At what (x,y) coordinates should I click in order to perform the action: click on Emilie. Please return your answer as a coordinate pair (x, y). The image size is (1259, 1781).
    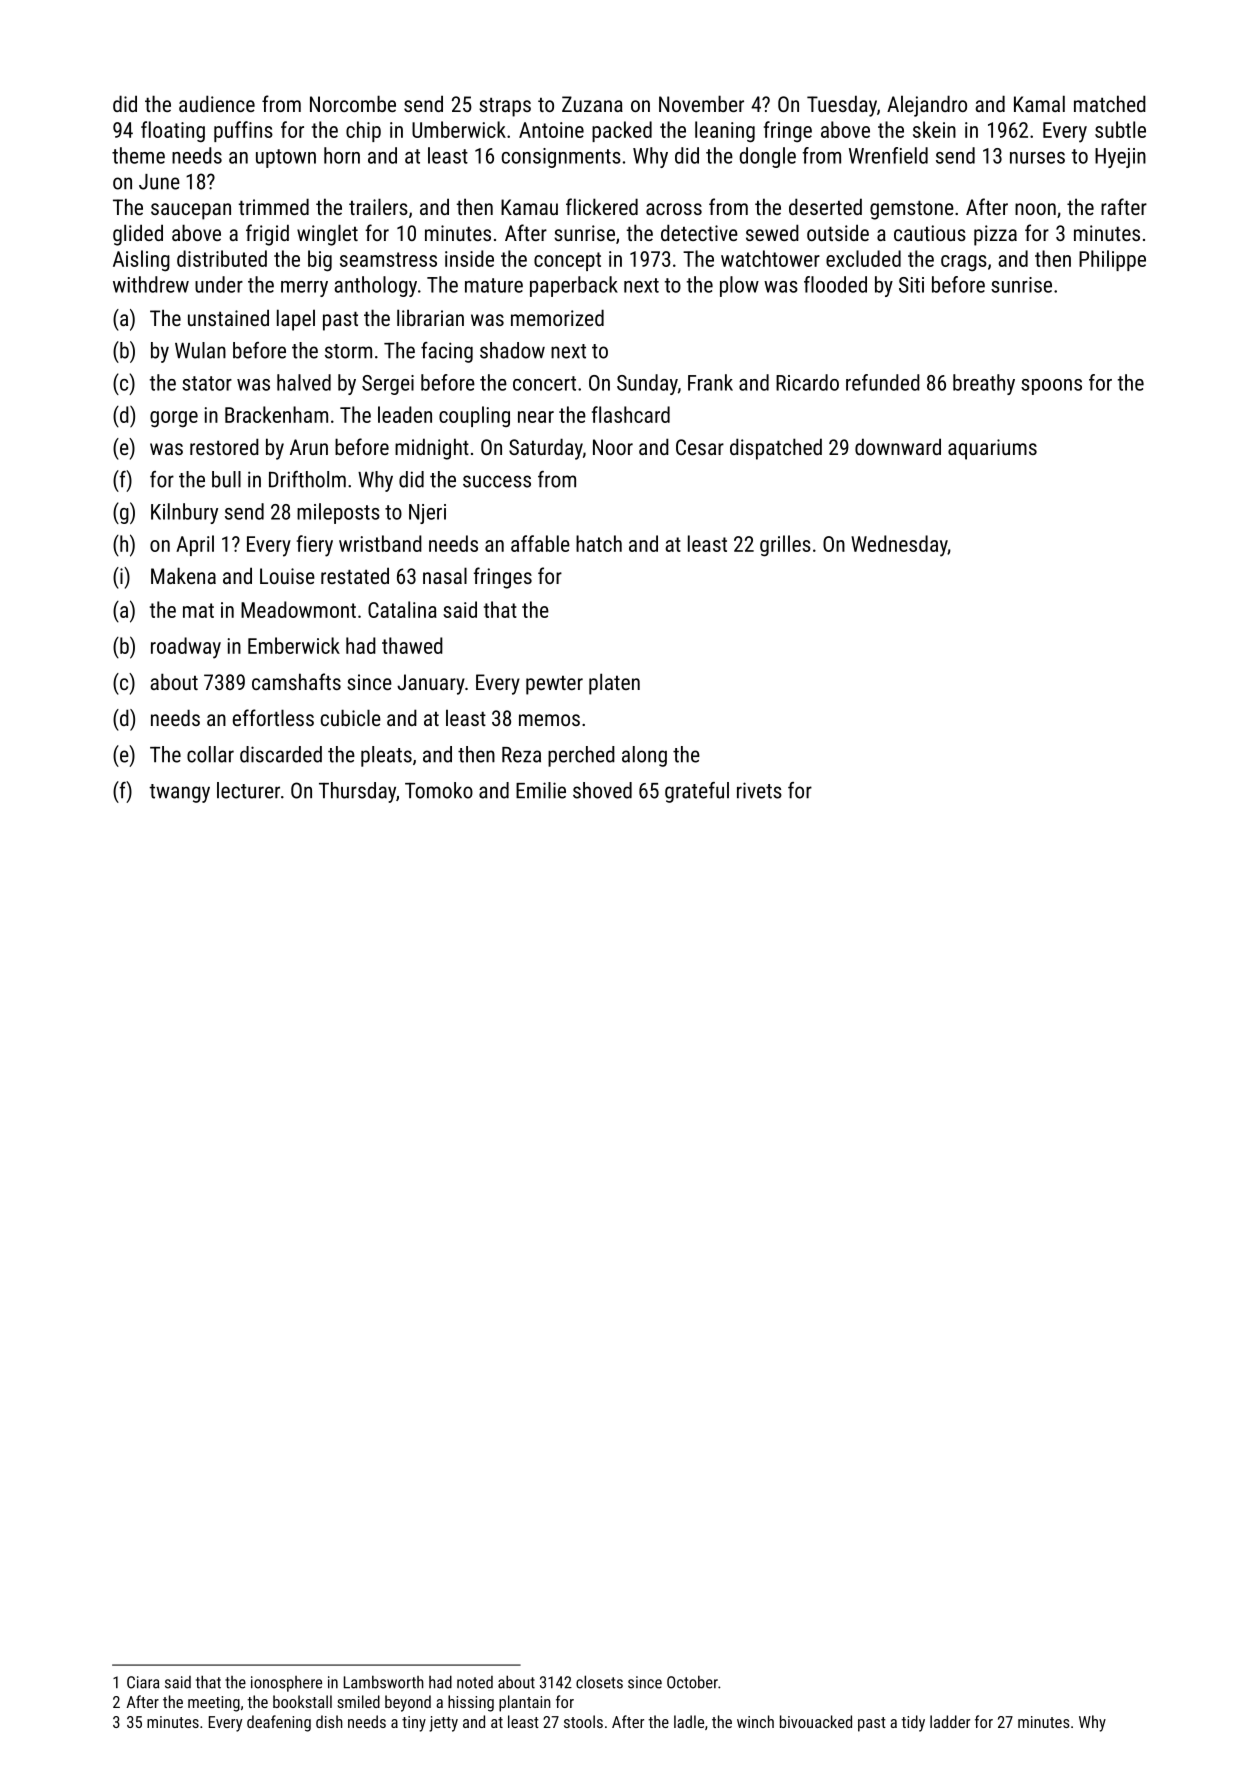
    Looking at the image, I should click on (541, 790).
